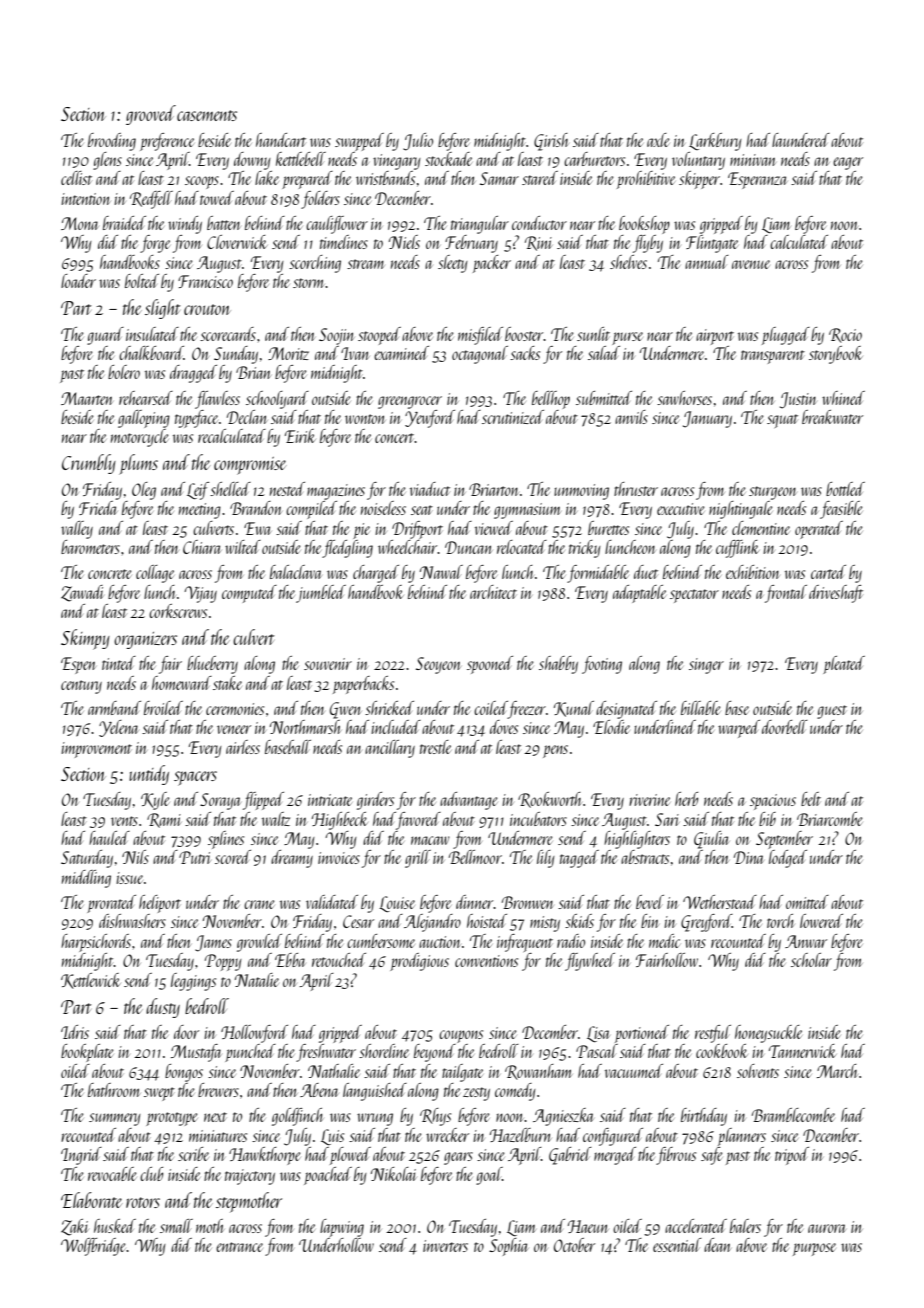 This screenshot has height=1308, width=924. I want to click on casements, so click(207, 115).
